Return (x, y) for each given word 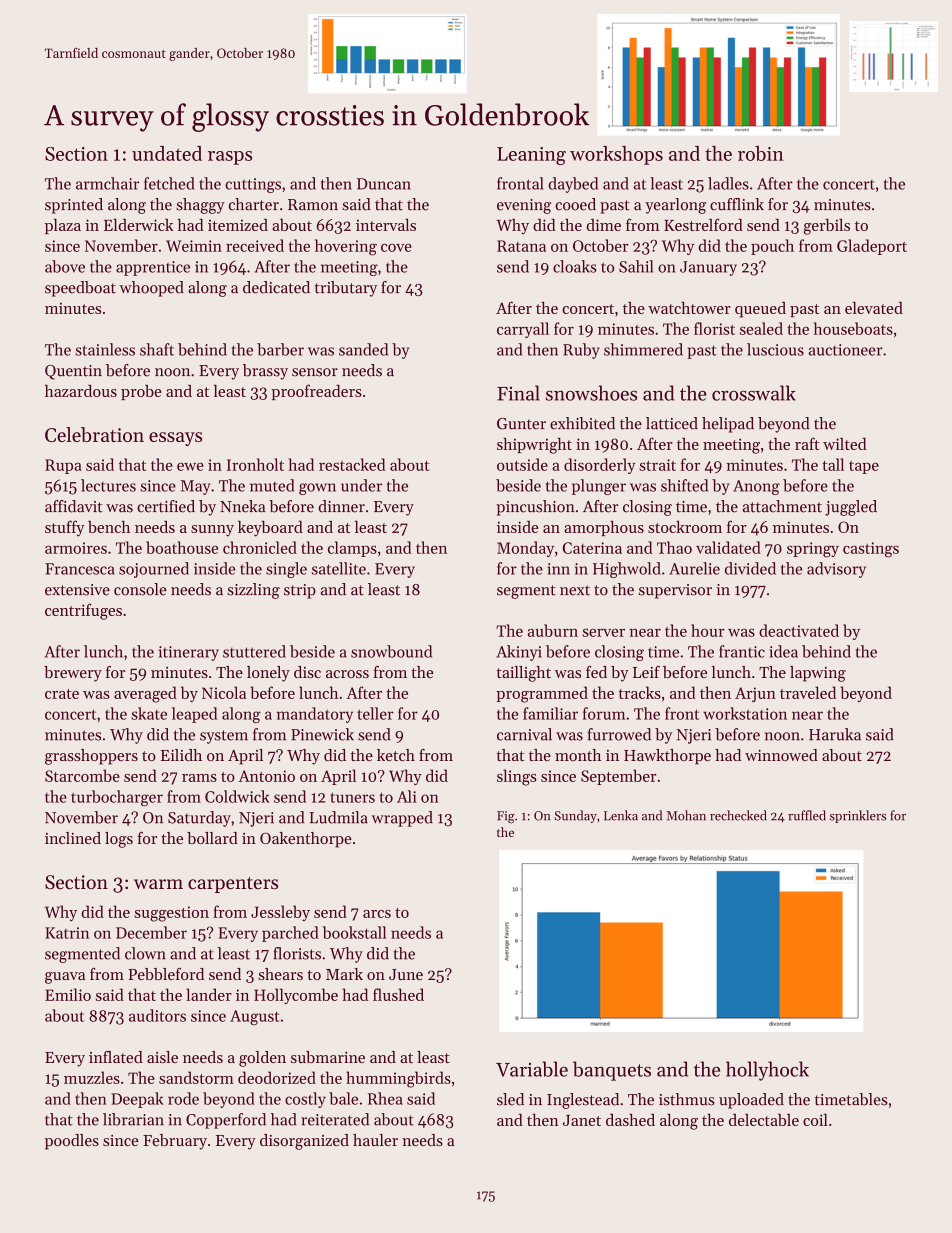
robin (761, 153)
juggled (851, 508)
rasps (230, 158)
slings (517, 777)
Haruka (835, 734)
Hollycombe (296, 996)
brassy (265, 372)
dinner (341, 506)
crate (62, 694)
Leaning (531, 156)
